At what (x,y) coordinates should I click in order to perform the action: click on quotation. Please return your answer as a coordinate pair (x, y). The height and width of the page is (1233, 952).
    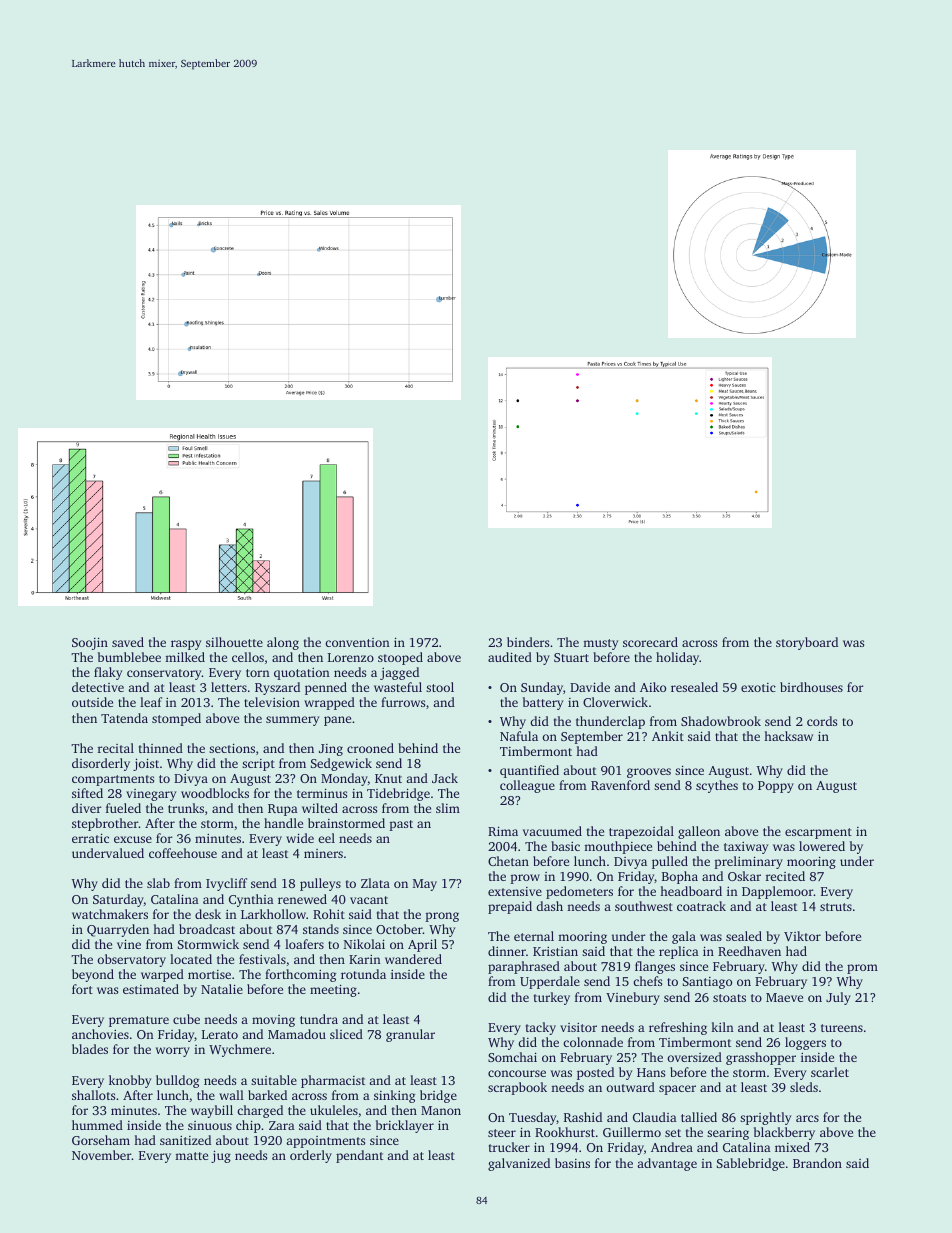
    Looking at the image, I should click on (302, 673).
